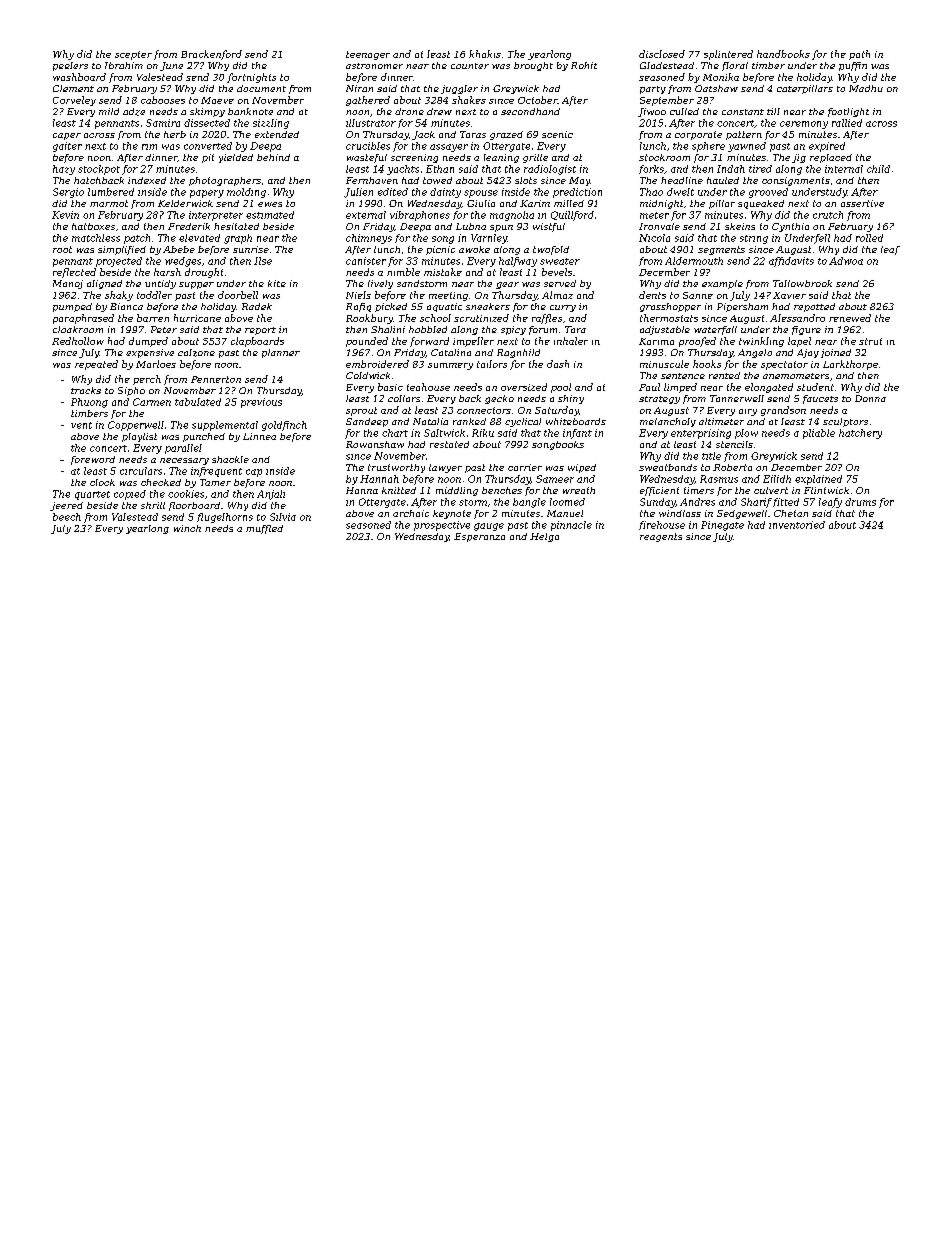 This screenshot has width=952, height=1233. I want to click on Pinegate, so click(722, 526).
